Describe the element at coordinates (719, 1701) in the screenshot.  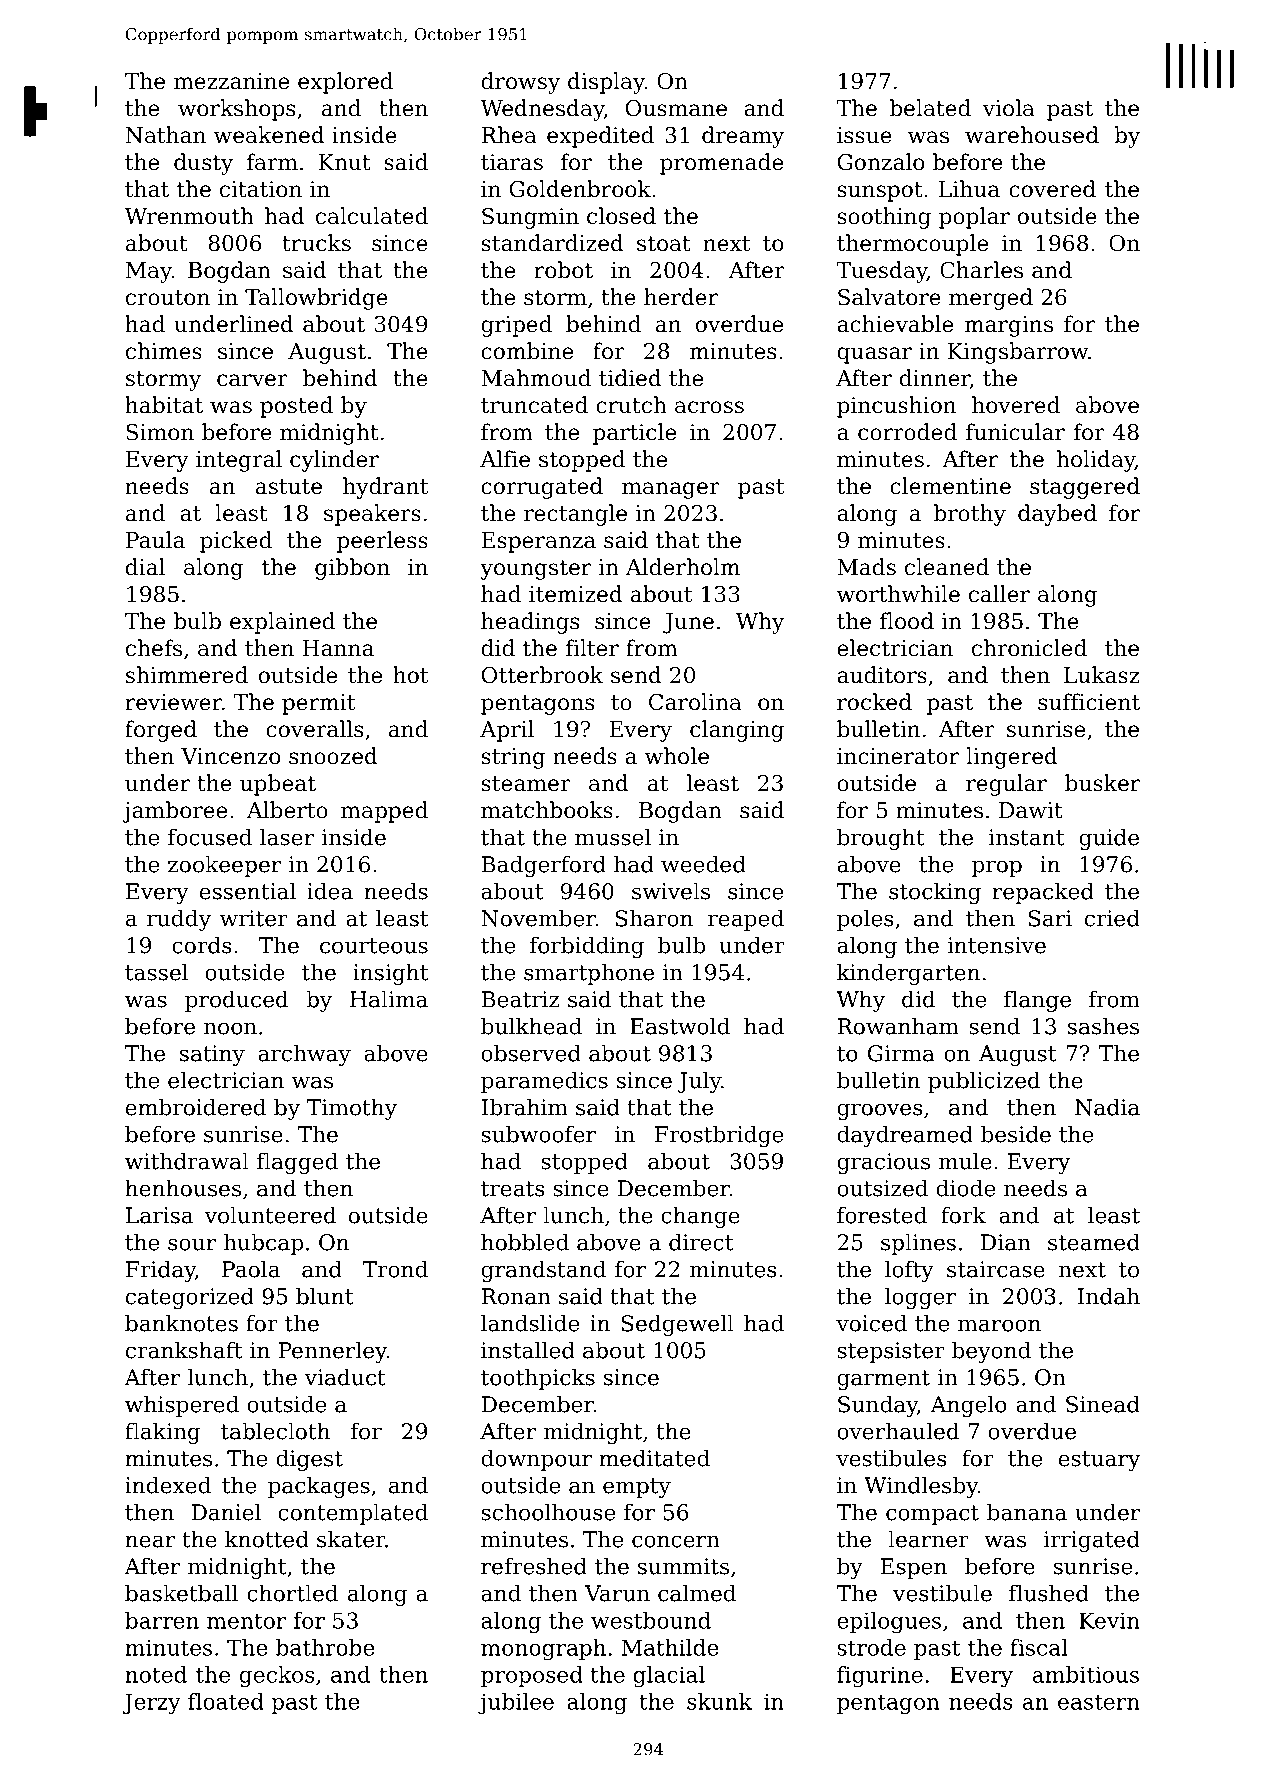
I see `skunk` at that location.
